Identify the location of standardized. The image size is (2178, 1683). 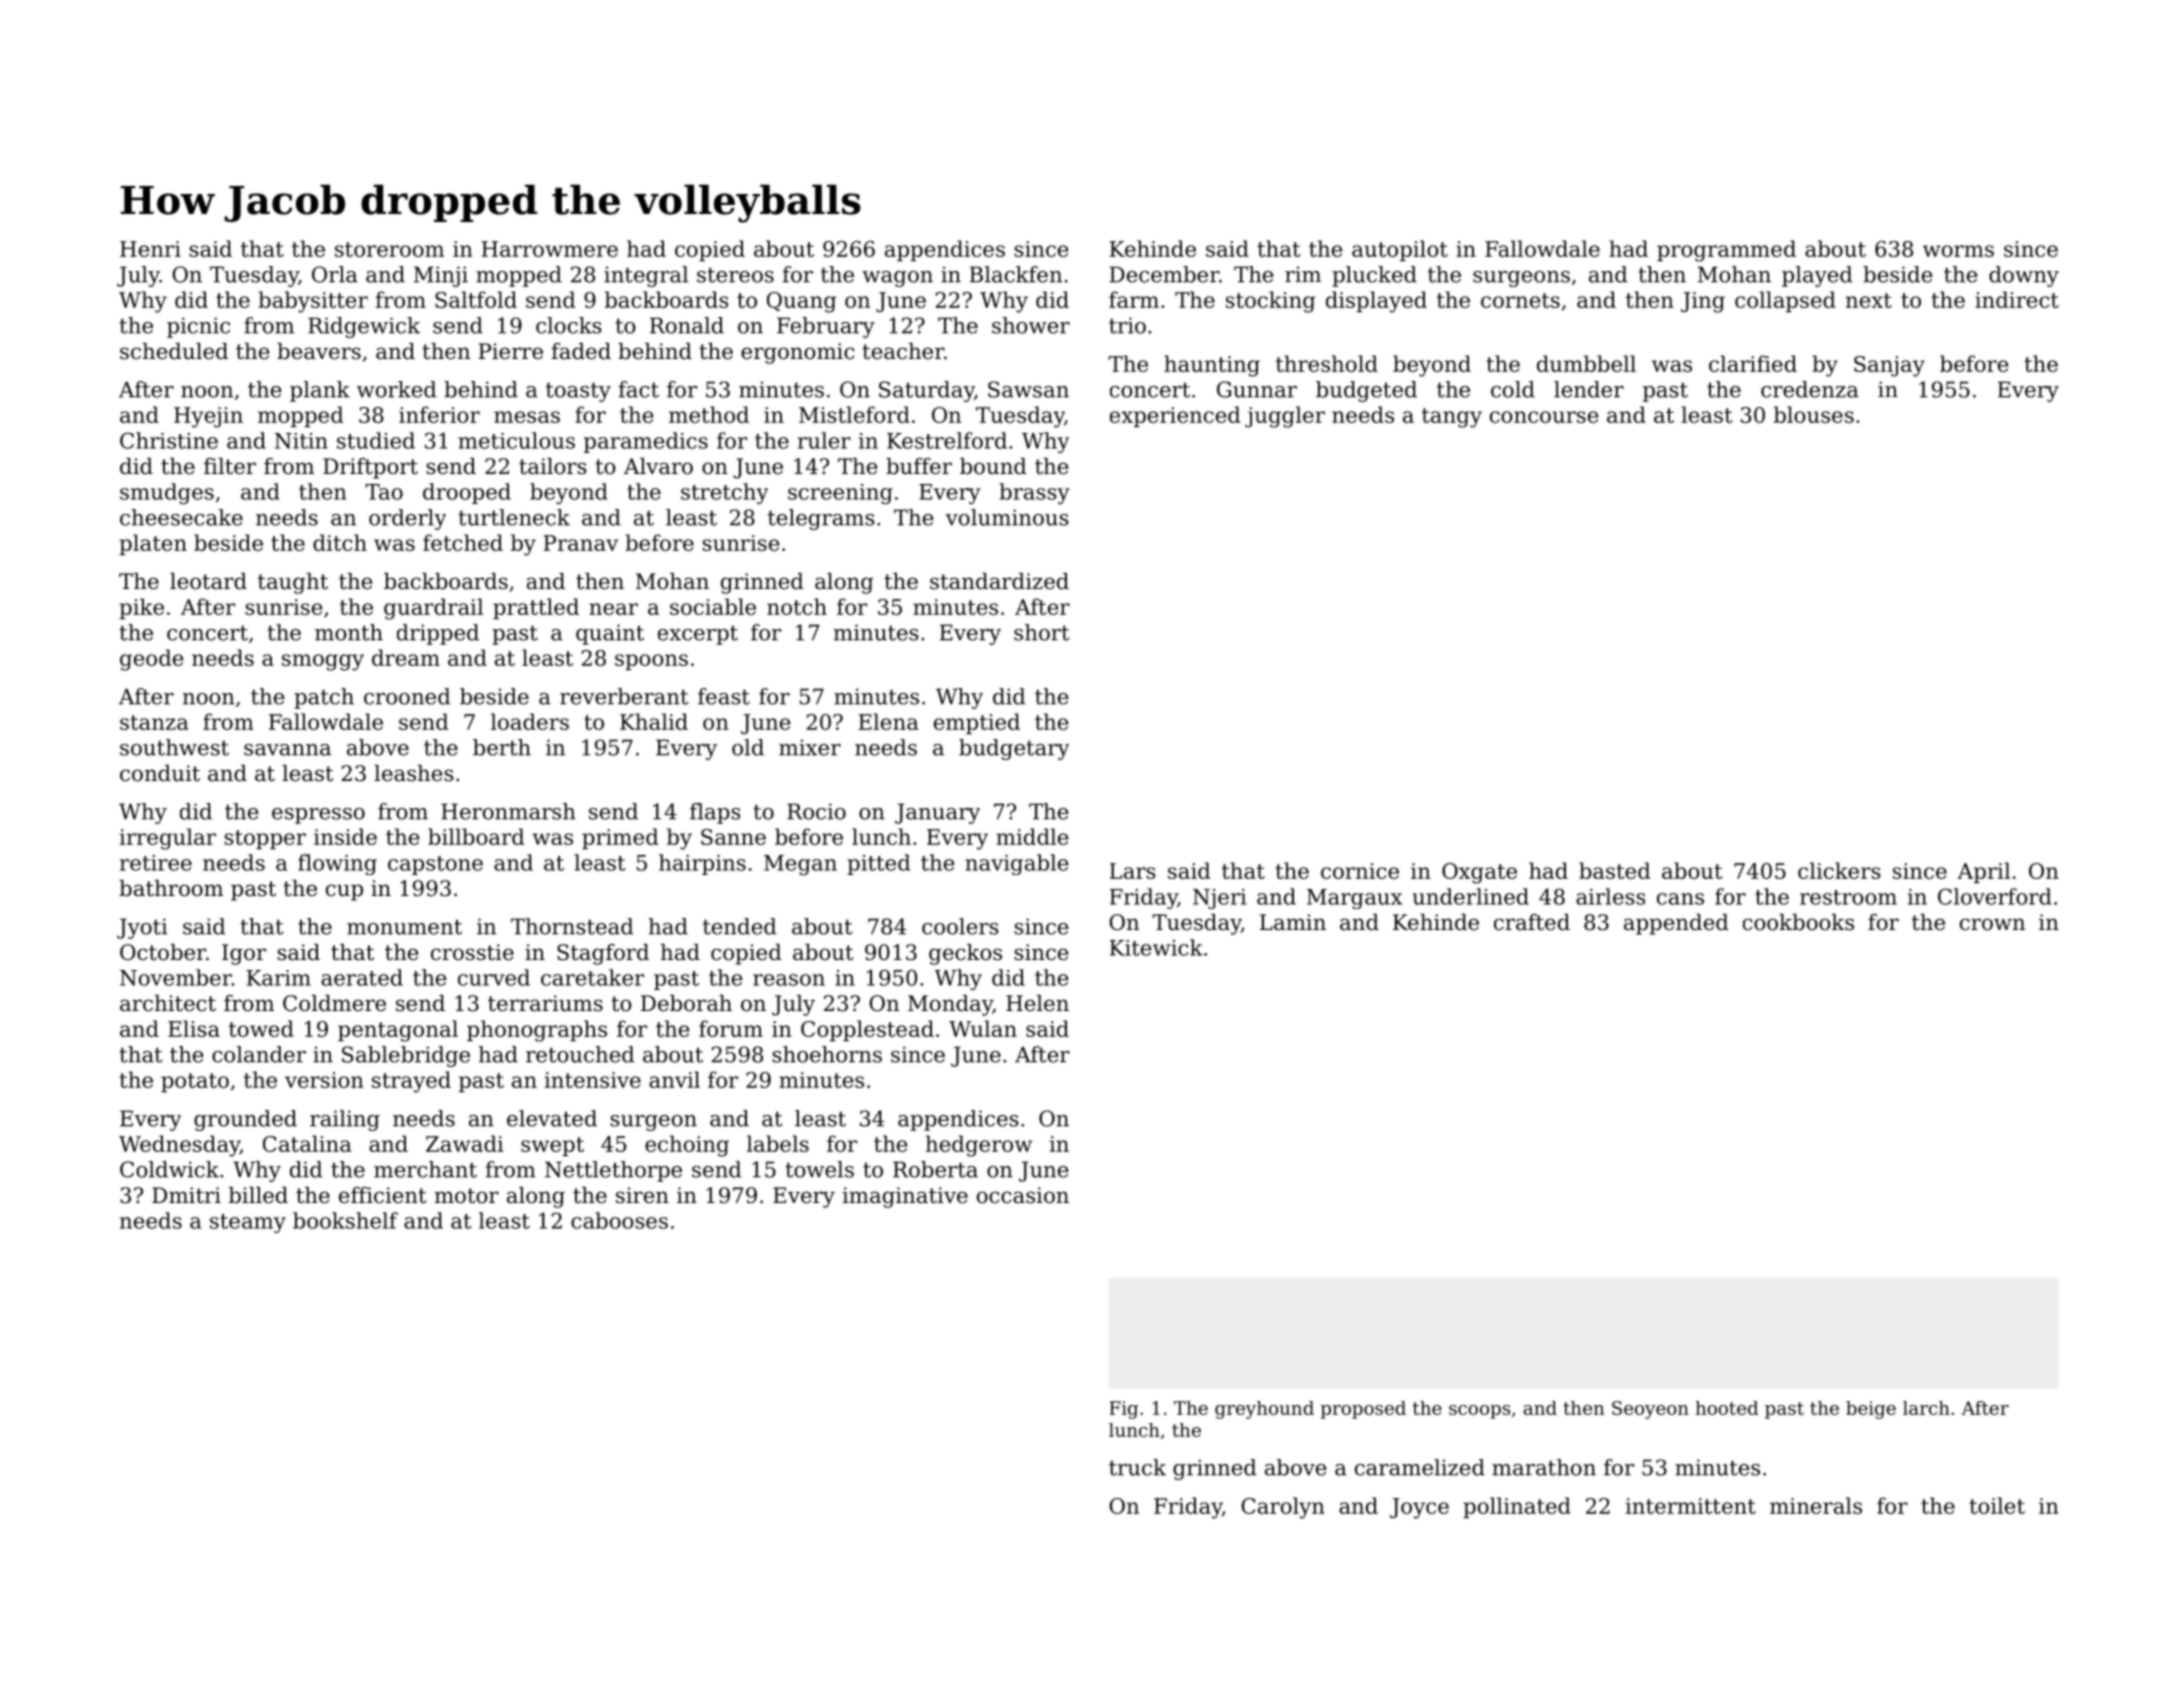
(999, 581).
